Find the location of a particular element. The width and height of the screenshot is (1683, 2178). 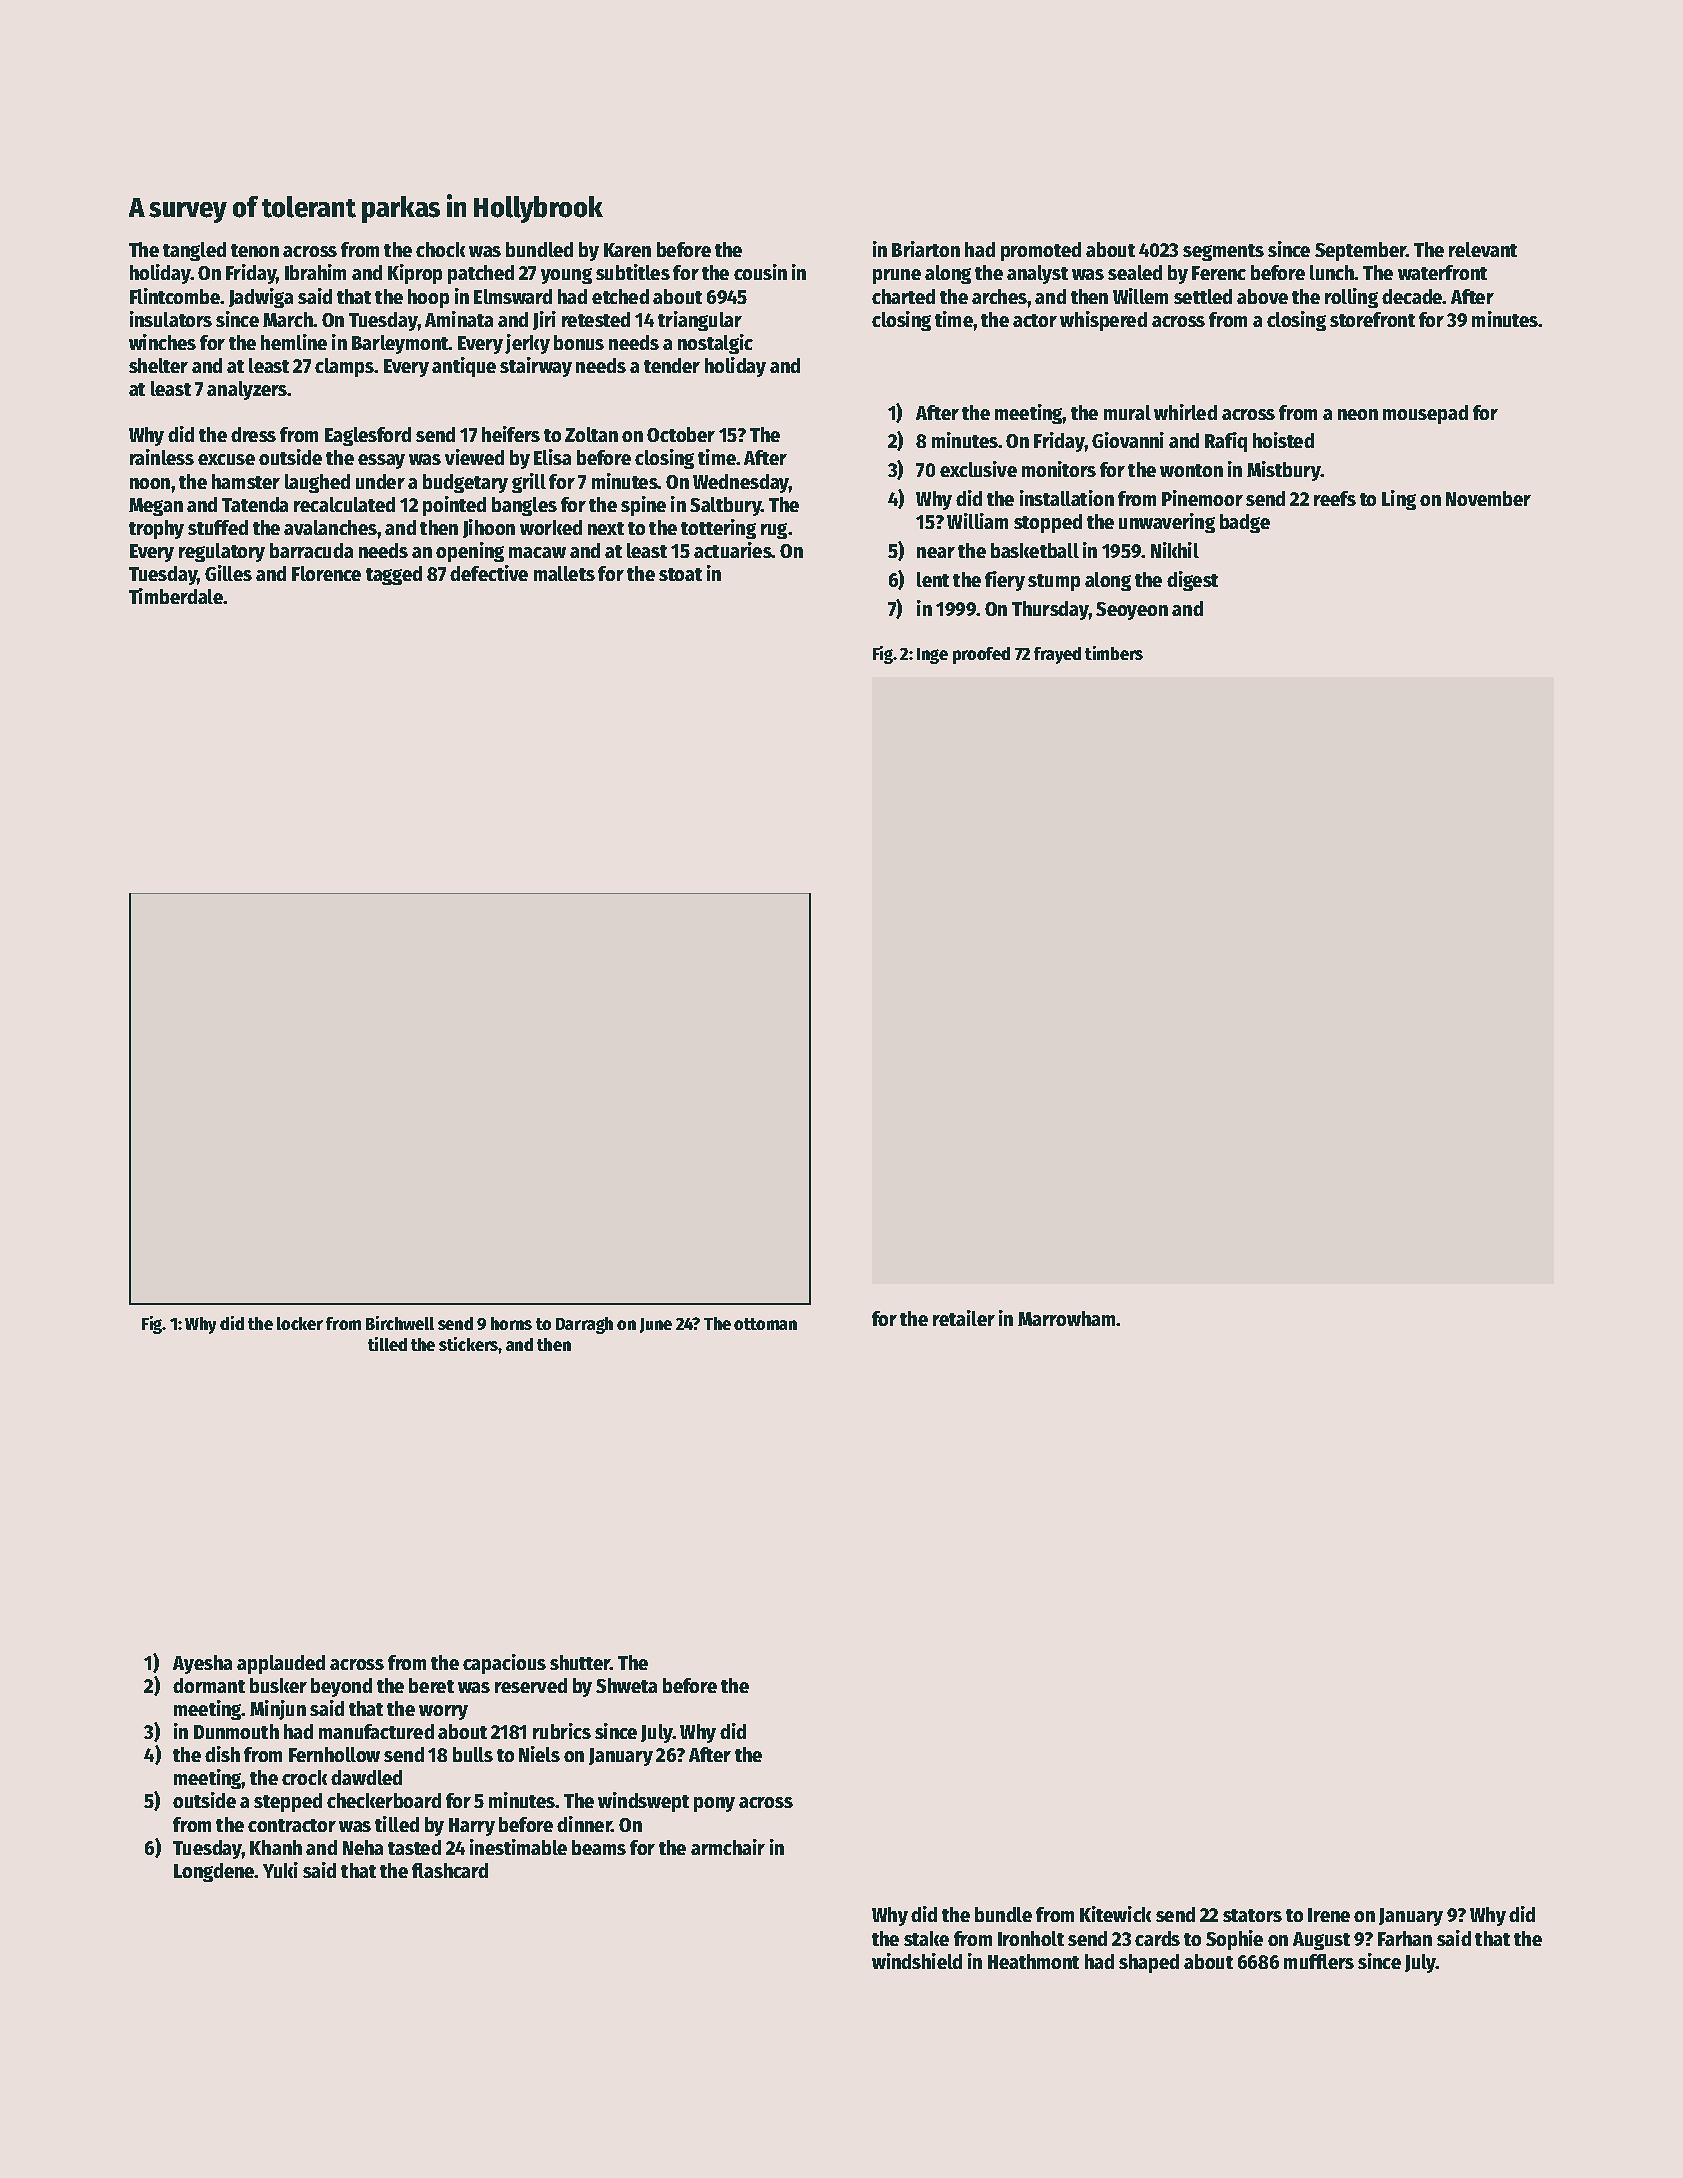

windshield is located at coordinates (917, 1961).
